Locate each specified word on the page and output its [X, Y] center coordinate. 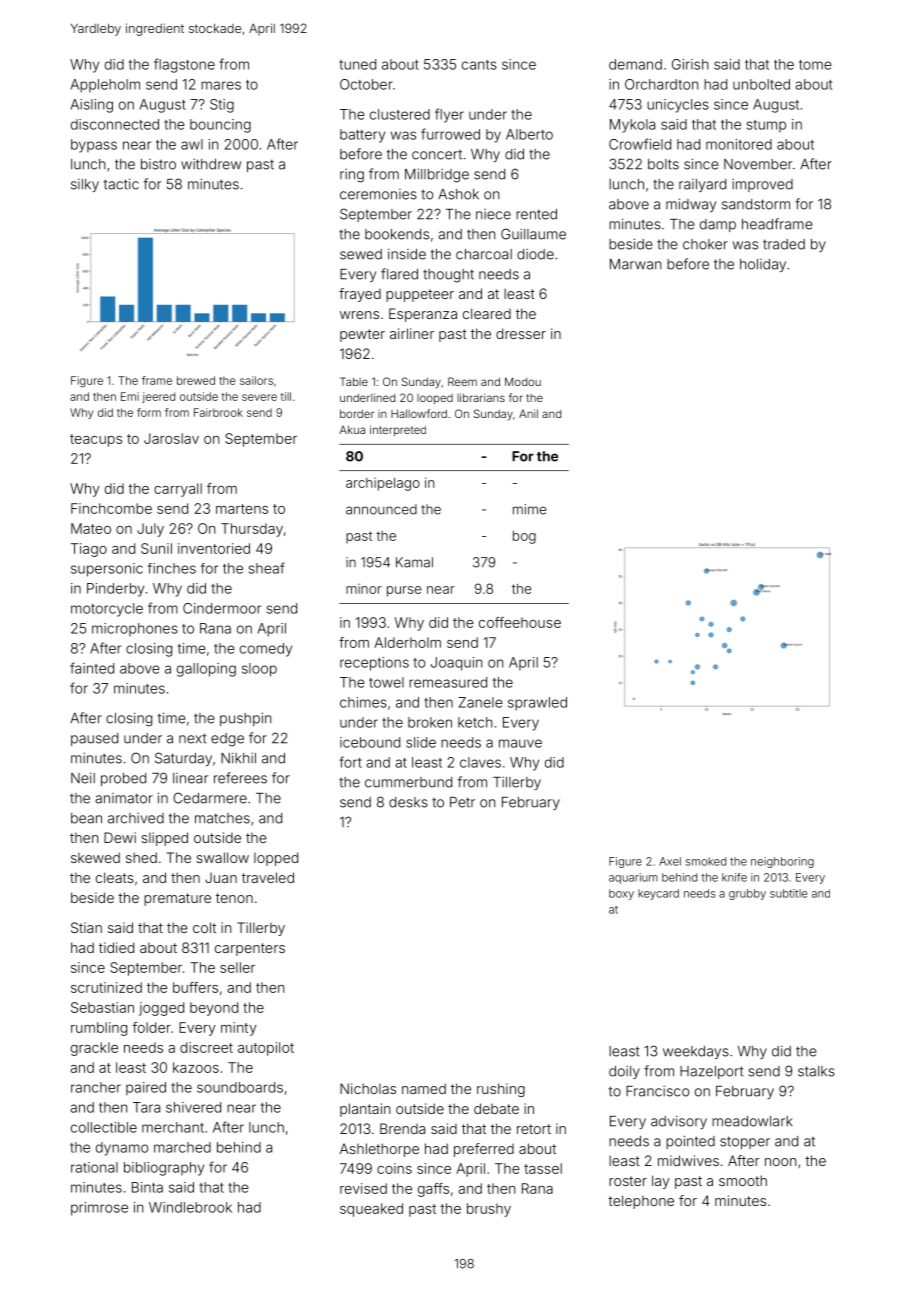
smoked [706, 861]
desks [408, 802]
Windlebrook [190, 1207]
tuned [357, 64]
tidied [116, 947]
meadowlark [752, 1121]
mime [529, 509]
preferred [484, 1150]
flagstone [184, 65]
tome [815, 65]
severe [259, 397]
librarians [481, 397]
